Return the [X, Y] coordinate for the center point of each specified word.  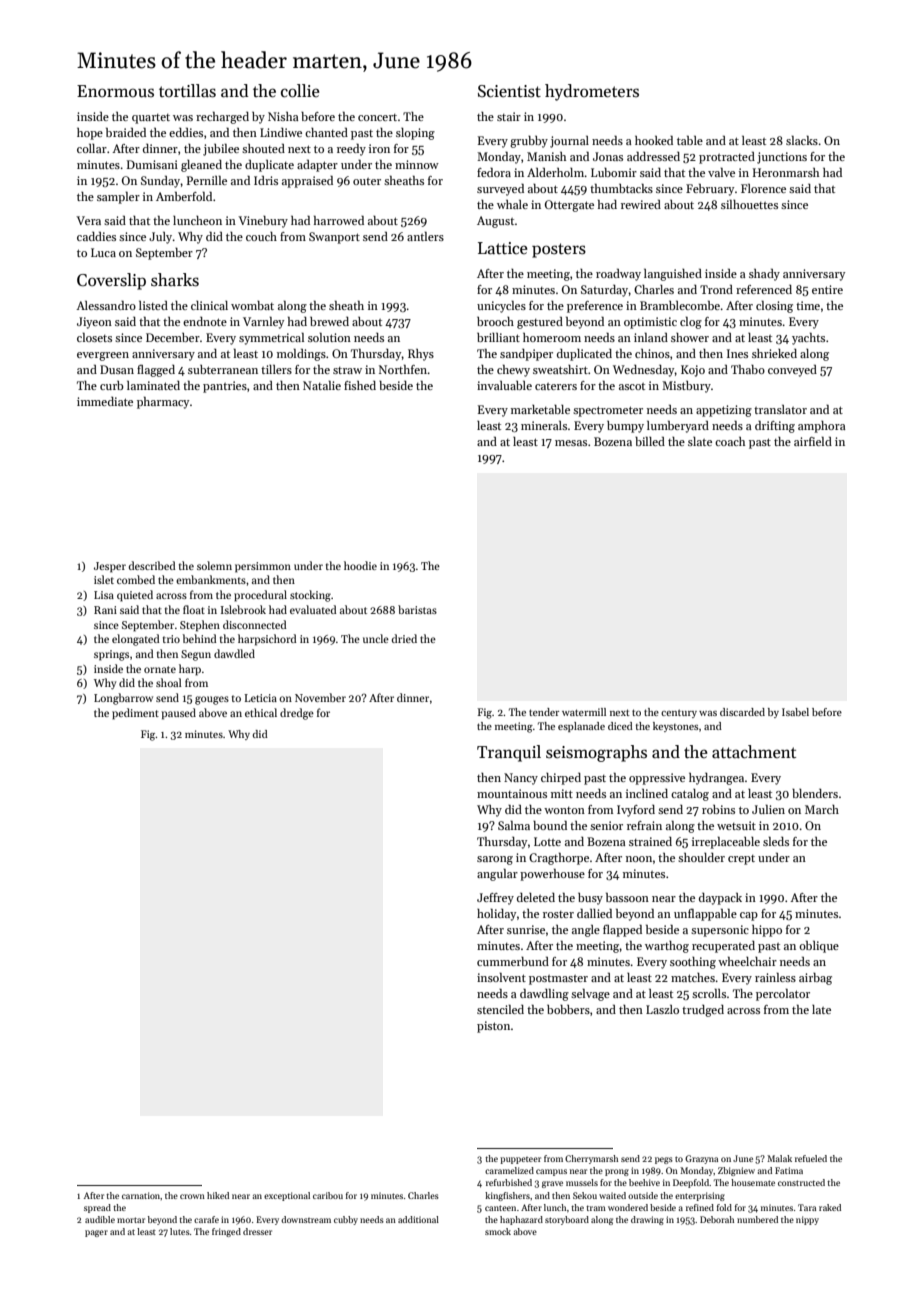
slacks [802, 140]
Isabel [795, 712]
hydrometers [592, 92]
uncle [376, 638]
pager [96, 1233]
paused [179, 714]
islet [104, 579]
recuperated [723, 947]
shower [690, 337]
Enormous [115, 91]
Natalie [322, 385]
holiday [496, 915]
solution [329, 337]
